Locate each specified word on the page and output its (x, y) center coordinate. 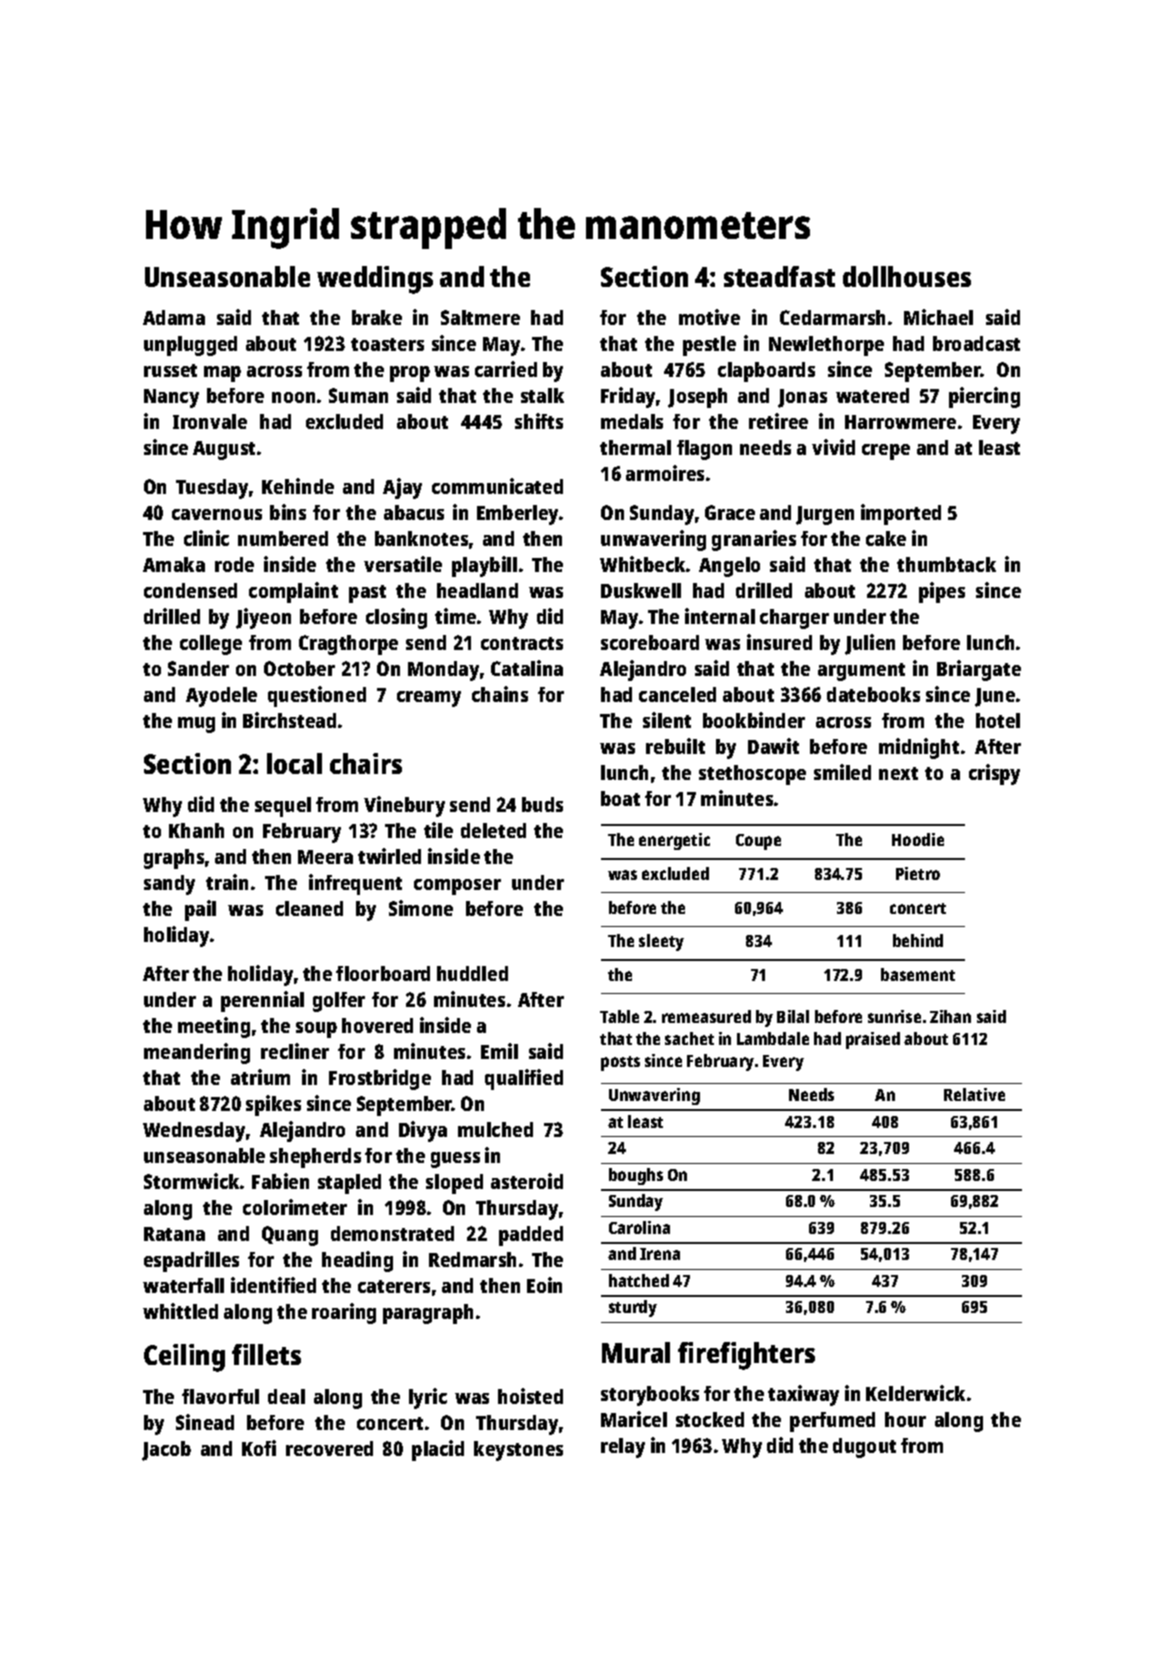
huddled (472, 973)
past (367, 594)
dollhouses (907, 276)
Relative (974, 1094)
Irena (660, 1254)
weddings (375, 280)
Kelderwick (915, 1393)
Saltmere (480, 317)
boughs (636, 1176)
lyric (428, 1398)
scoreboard (650, 642)
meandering (197, 1053)
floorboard (383, 973)
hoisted (530, 1396)
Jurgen (825, 515)
